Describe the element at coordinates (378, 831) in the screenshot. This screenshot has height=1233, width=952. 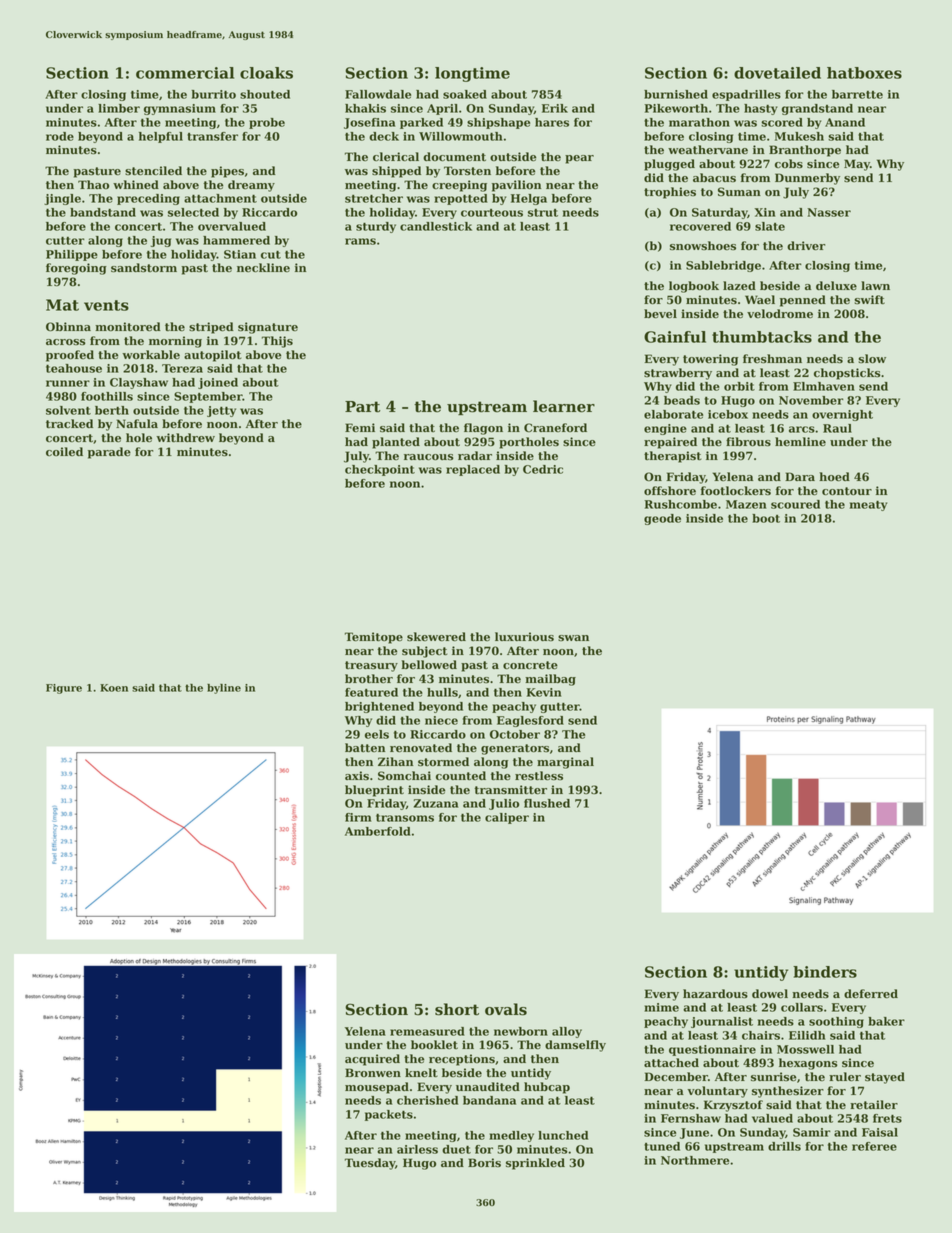
I see `Amberfold` at that location.
